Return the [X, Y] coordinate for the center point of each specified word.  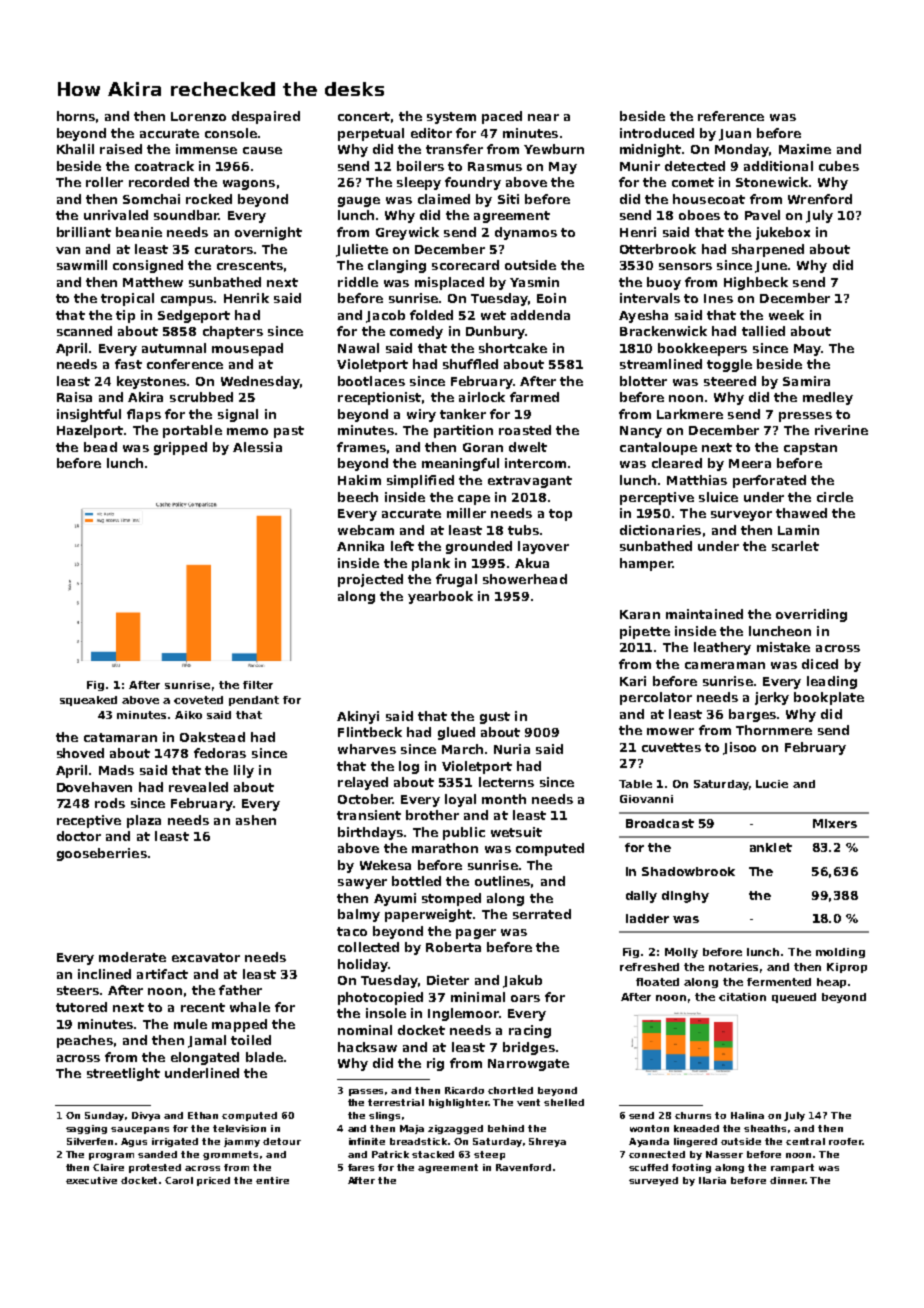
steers [78, 990]
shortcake [513, 348]
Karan [640, 614]
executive [91, 1180]
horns [76, 116]
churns [693, 1115]
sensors [685, 266]
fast [128, 364]
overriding [811, 615]
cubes [839, 166]
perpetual [371, 134]
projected [370, 580]
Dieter [448, 980]
